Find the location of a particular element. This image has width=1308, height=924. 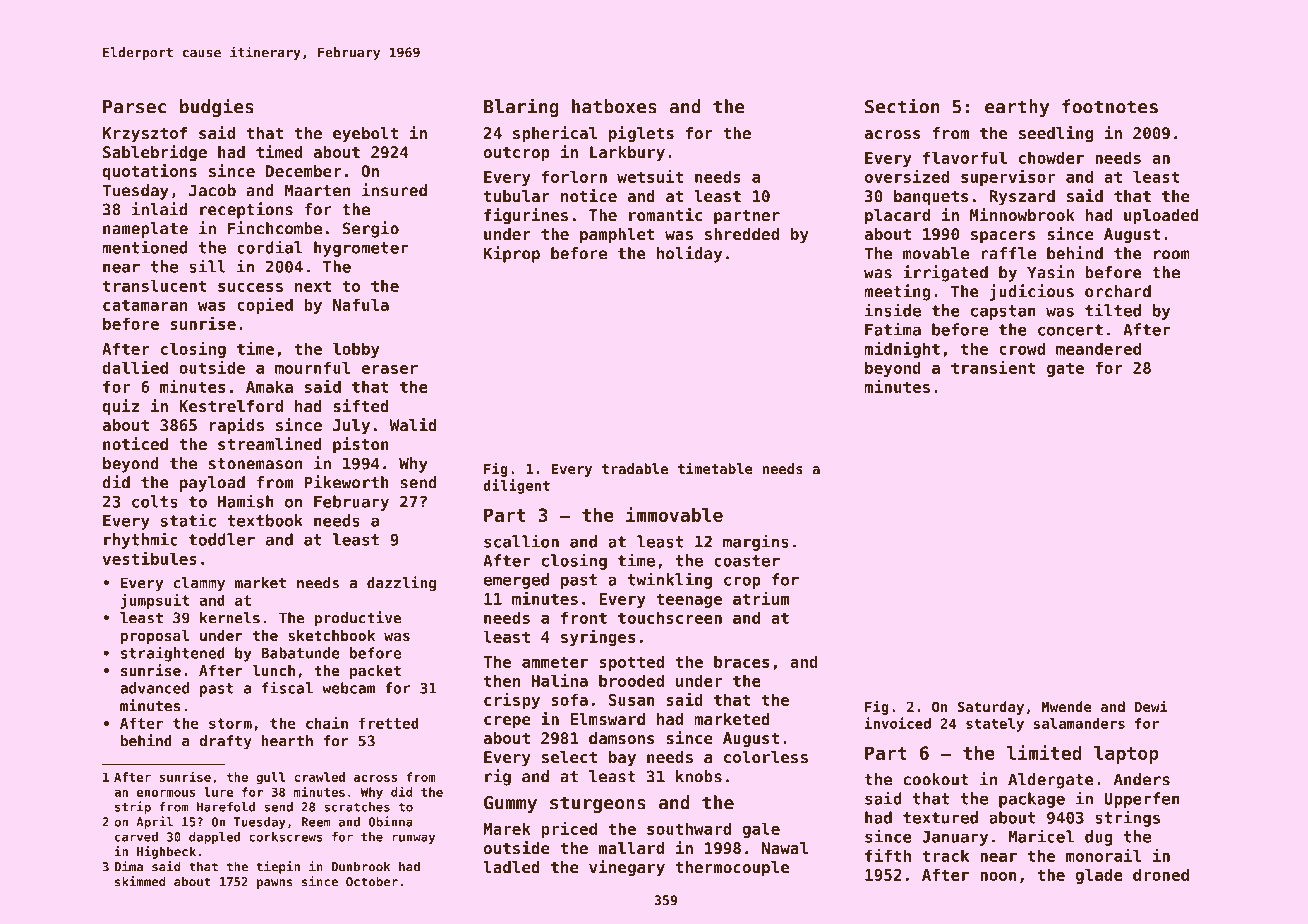

margins is located at coordinates (756, 542).
